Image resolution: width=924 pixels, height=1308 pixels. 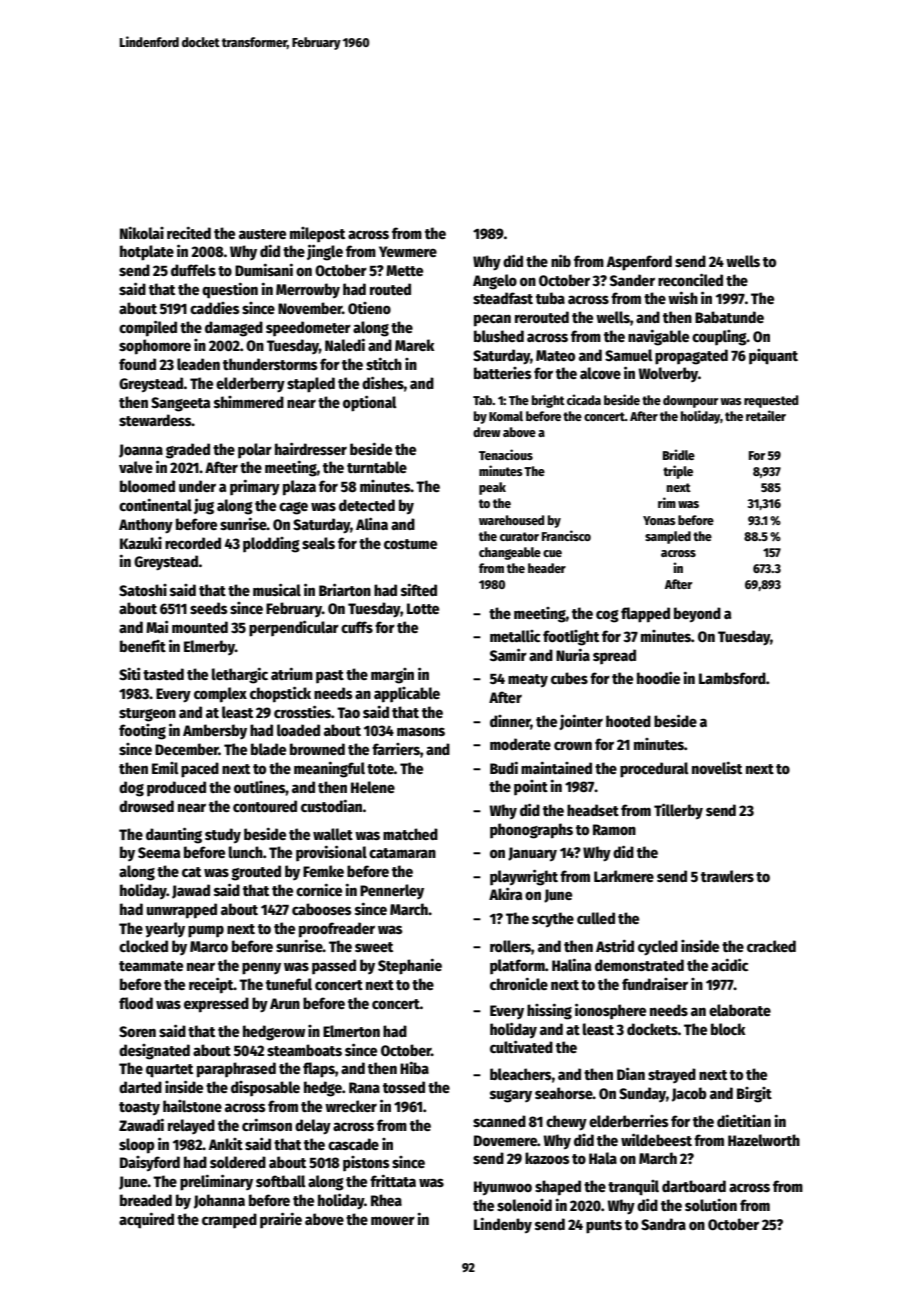 I want to click on delay, so click(x=313, y=1127).
